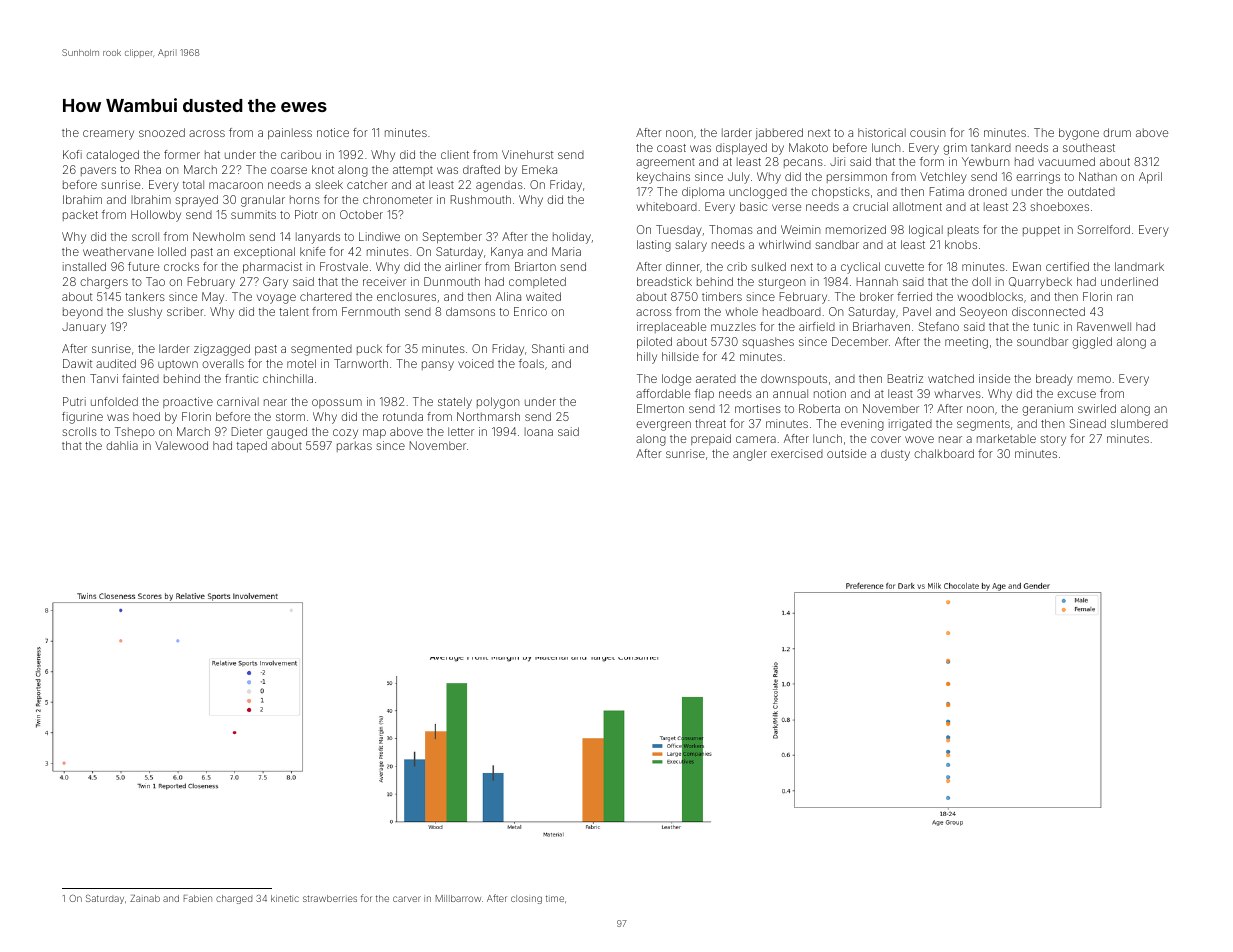 The width and height of the image is (1233, 952). I want to click on lanyards, so click(318, 238).
